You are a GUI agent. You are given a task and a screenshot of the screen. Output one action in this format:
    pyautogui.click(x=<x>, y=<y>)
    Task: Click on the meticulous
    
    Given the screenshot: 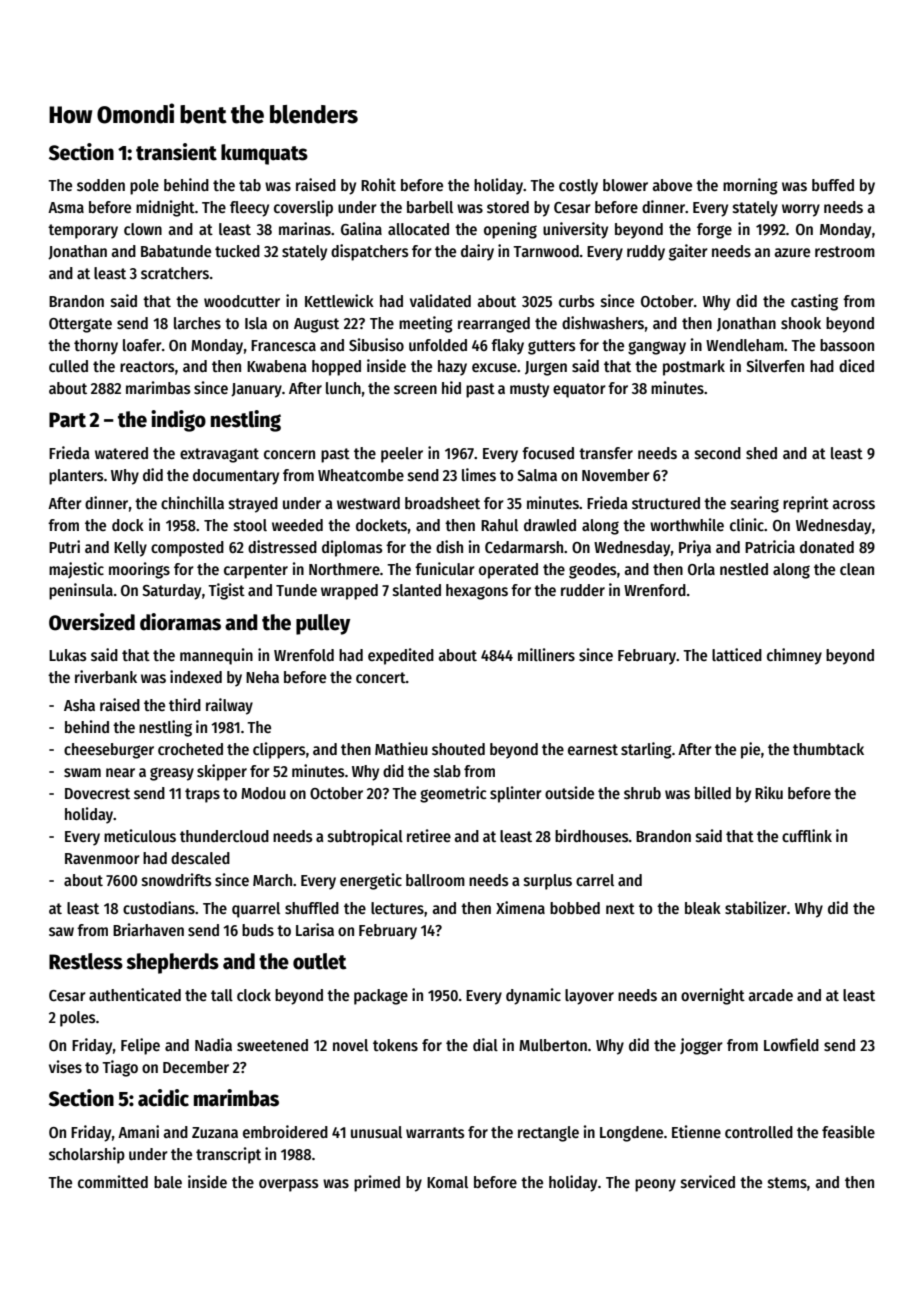 What is the action you would take?
    pyautogui.click(x=140, y=836)
